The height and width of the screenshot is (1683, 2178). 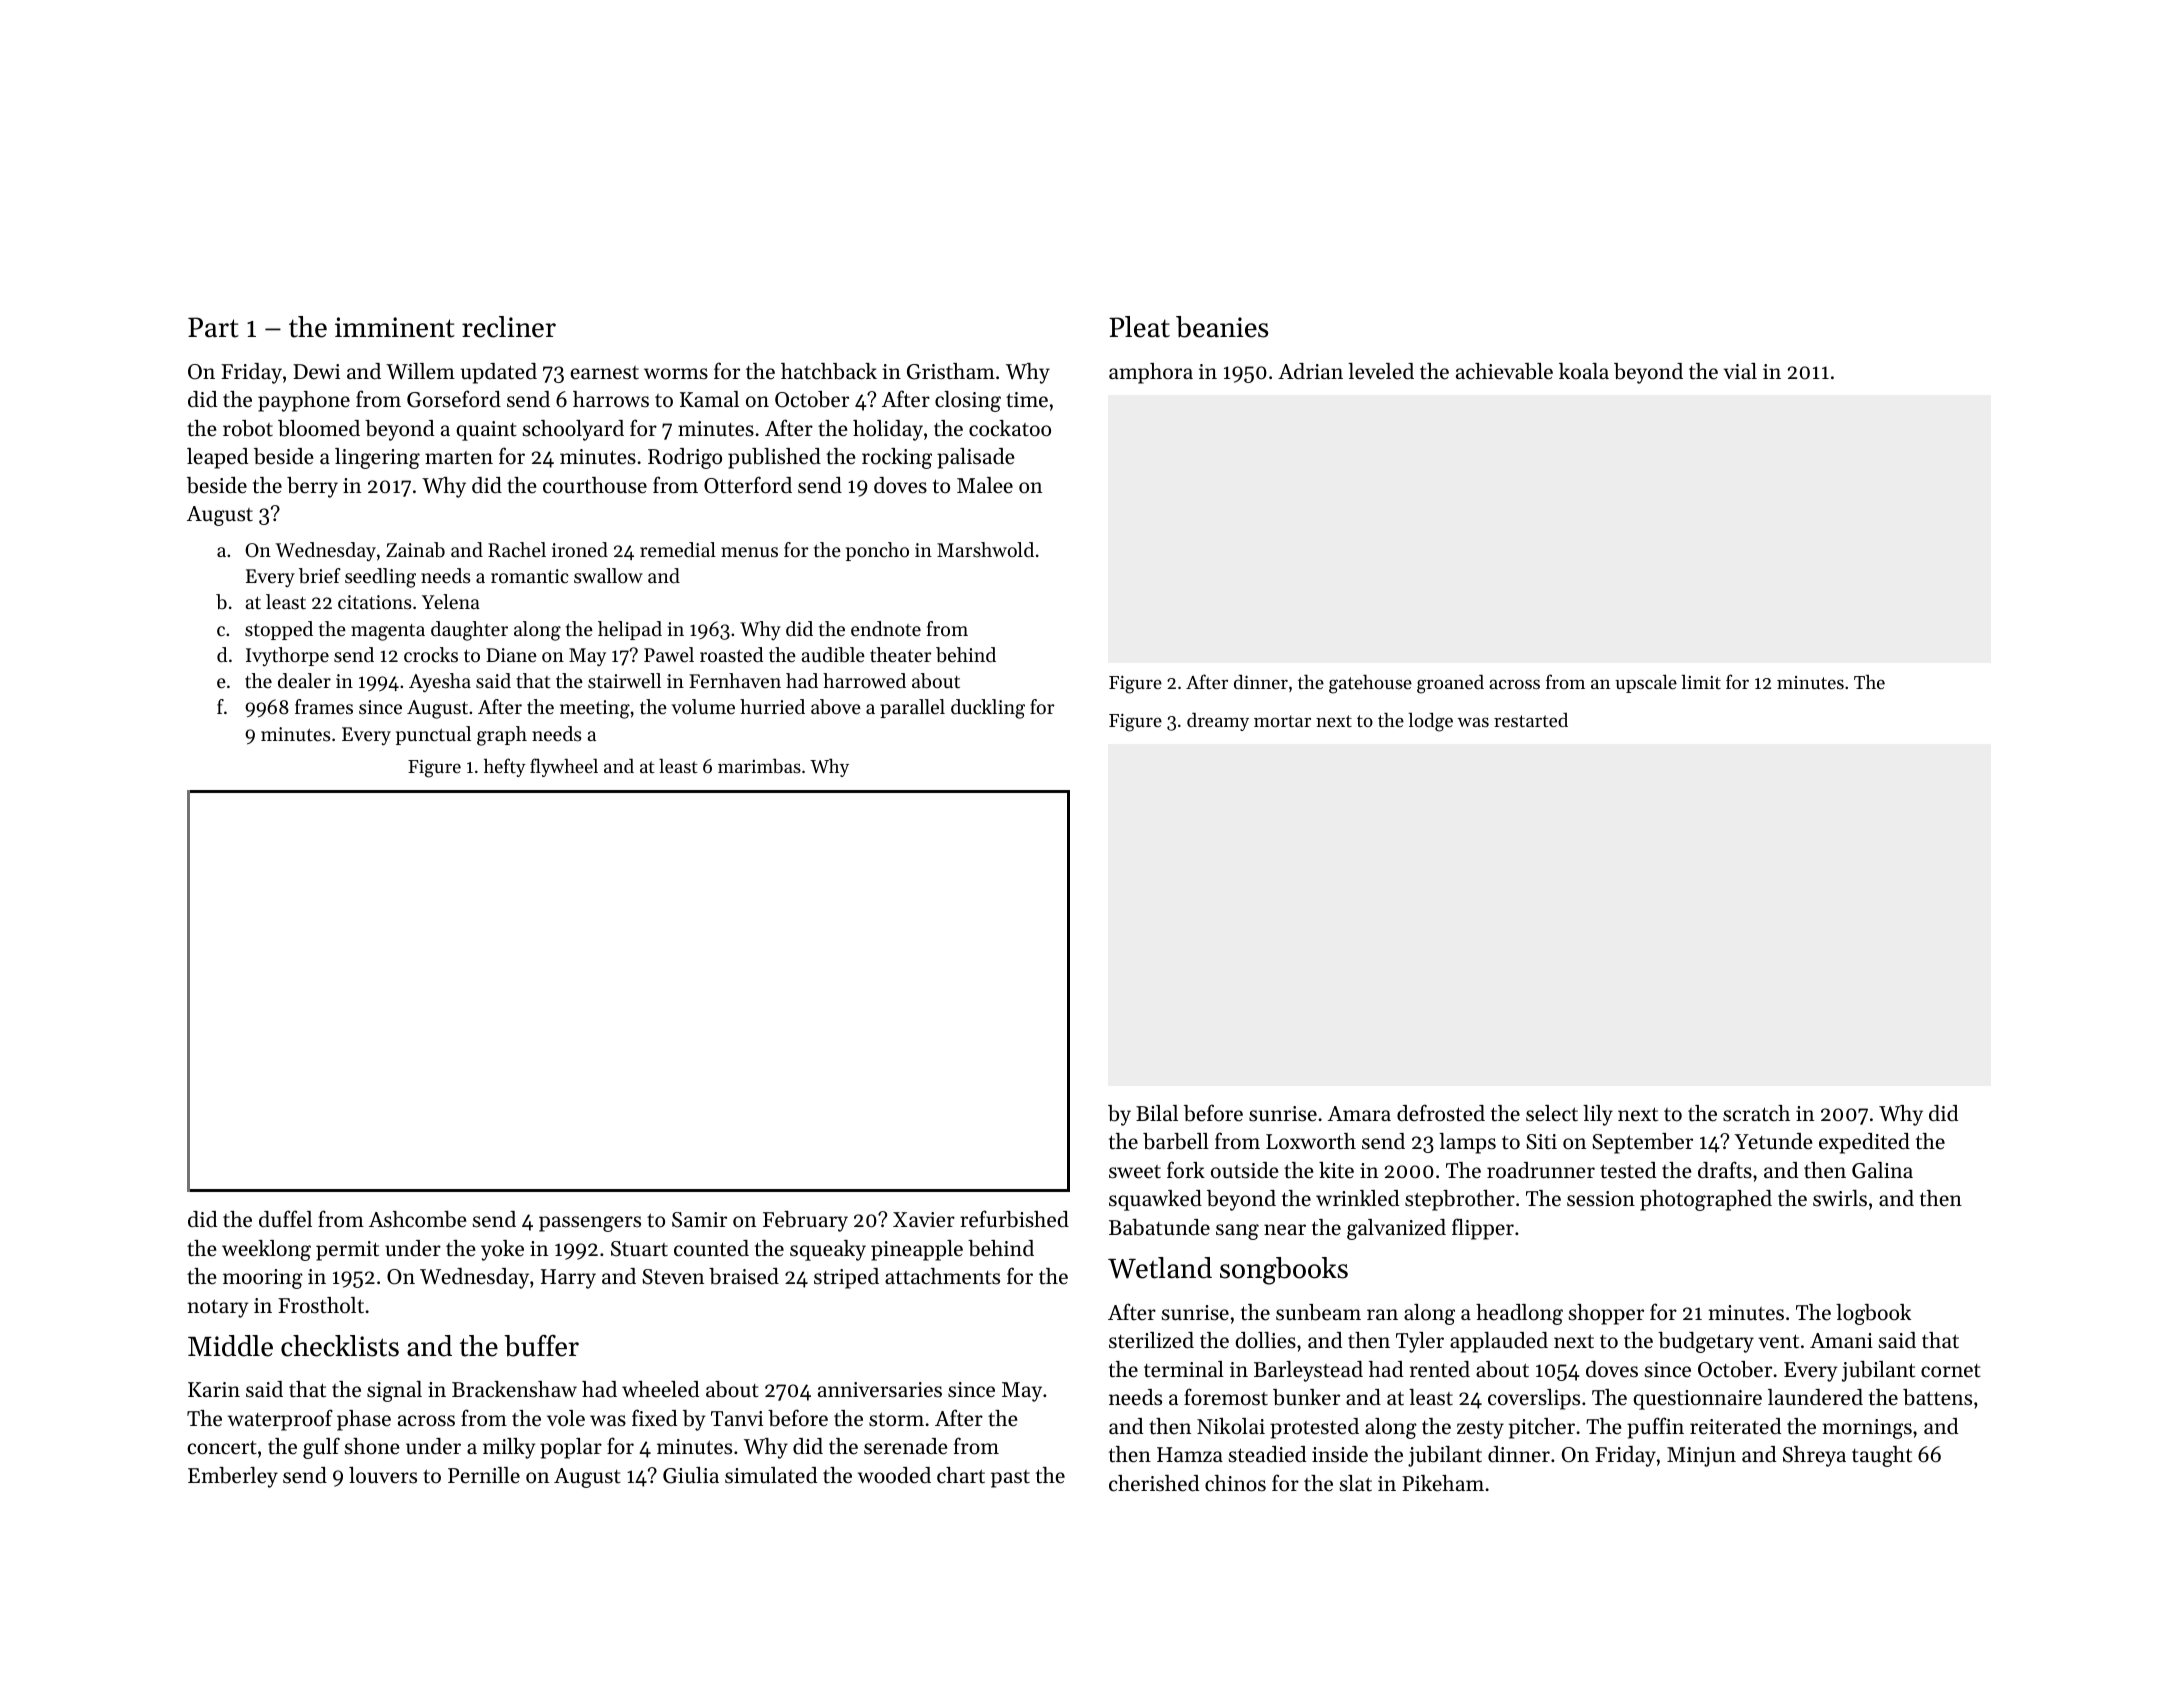 What do you see at coordinates (1222, 327) in the screenshot?
I see `beanies` at bounding box center [1222, 327].
